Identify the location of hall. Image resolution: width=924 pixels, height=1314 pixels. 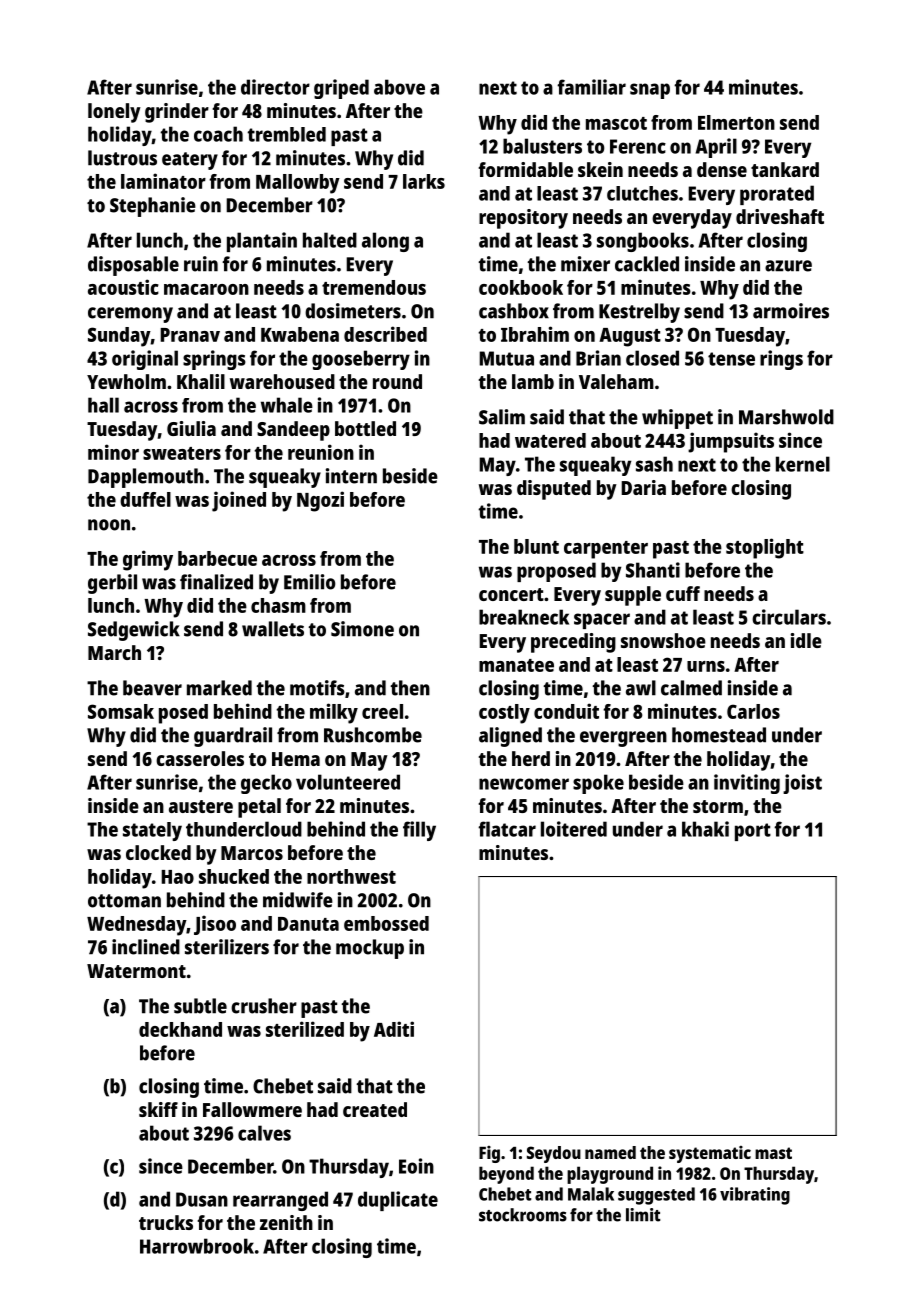
(103, 405).
